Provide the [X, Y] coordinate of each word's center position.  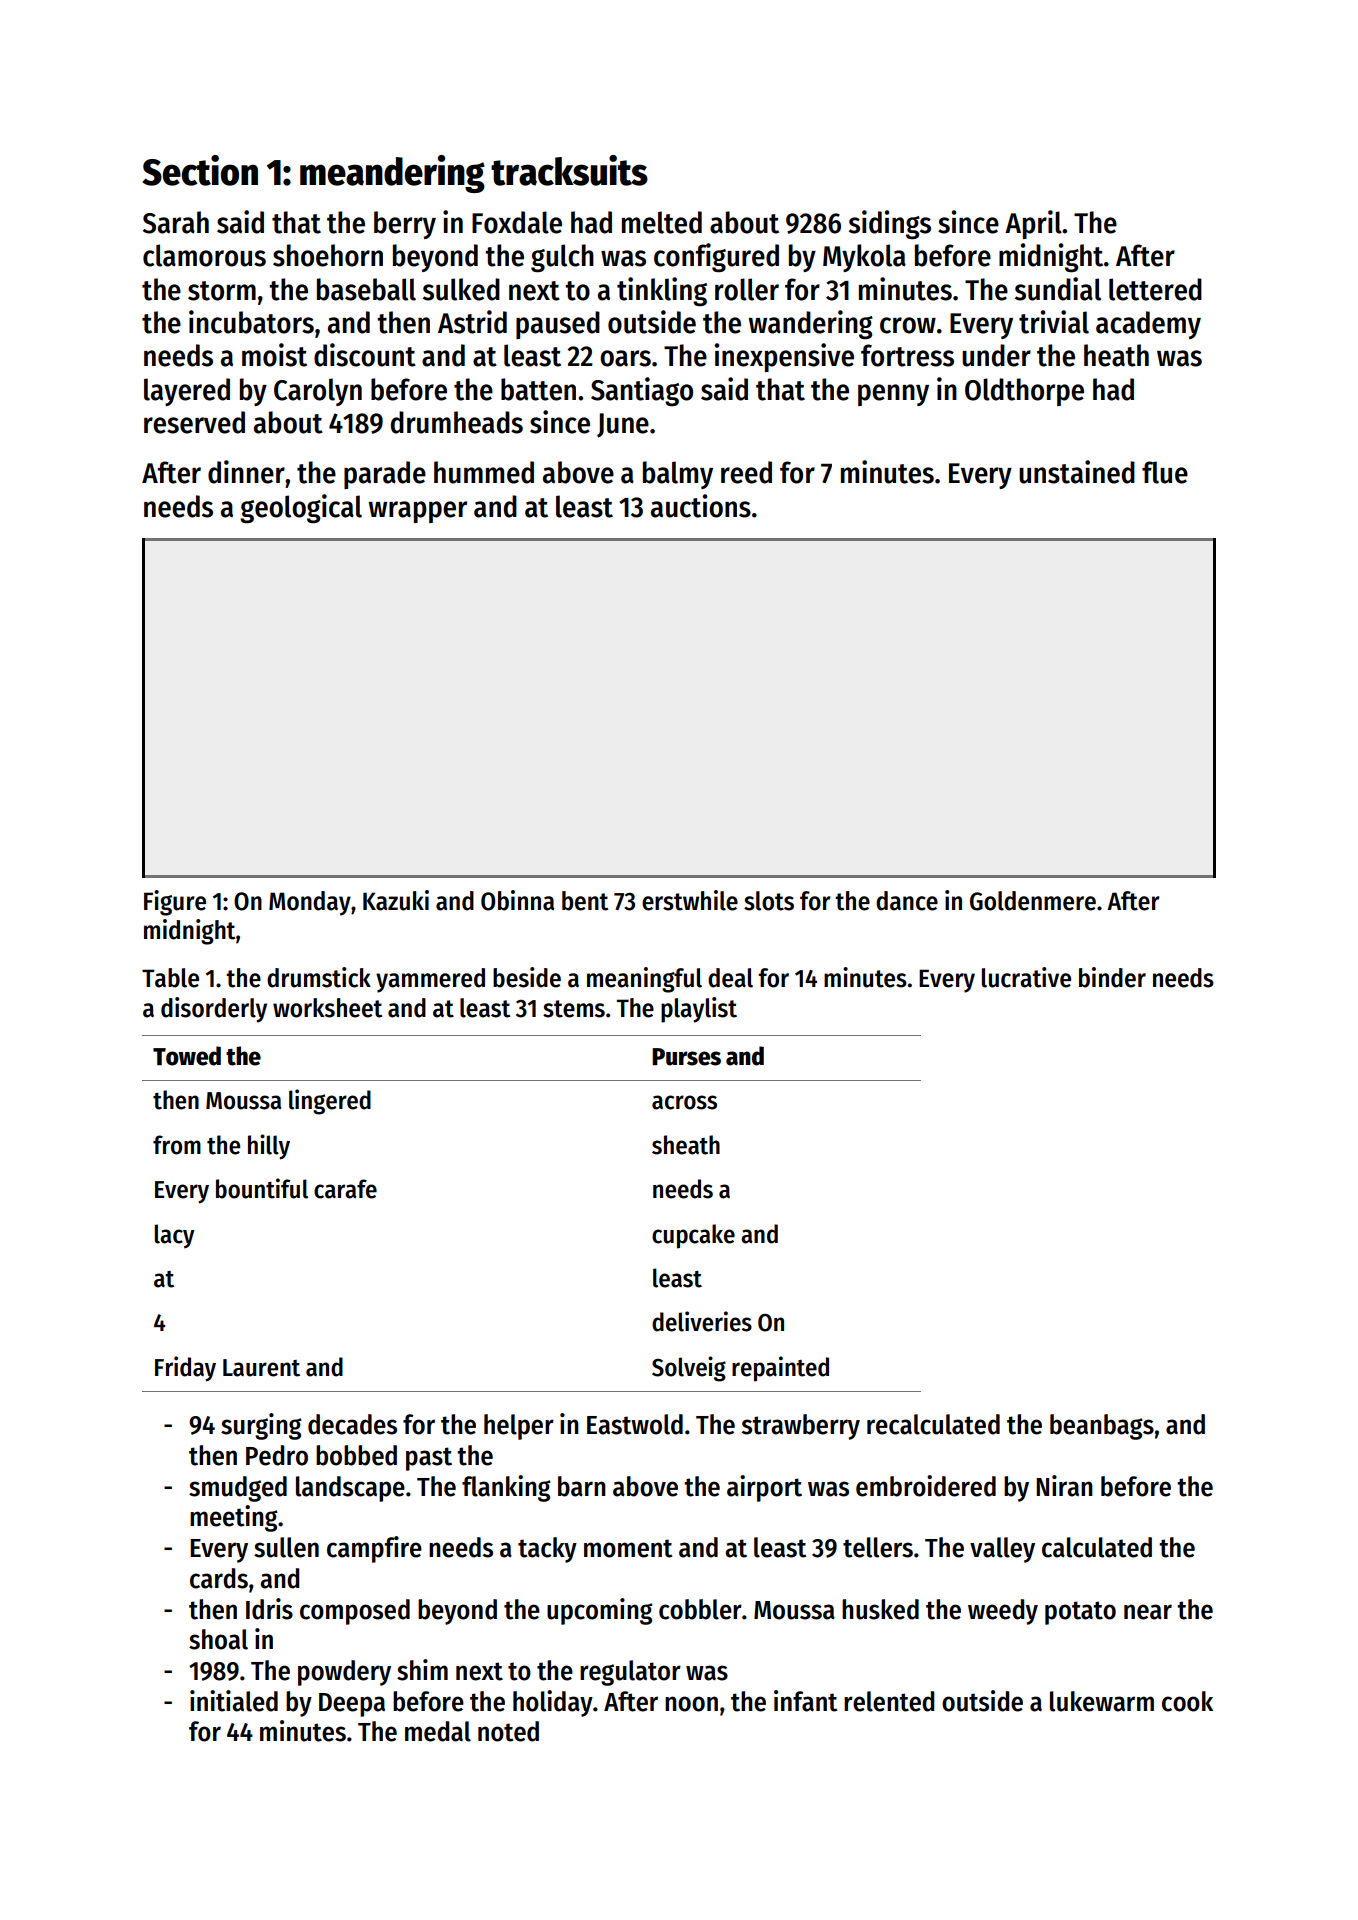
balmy [678, 475]
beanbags [1102, 1427]
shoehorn [328, 255]
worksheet [327, 1008]
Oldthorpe [1024, 392]
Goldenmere [1033, 901]
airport [764, 1488]
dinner [246, 472]
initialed [234, 1701]
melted [662, 222]
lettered [1155, 289]
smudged [238, 1489]
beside [527, 977]
